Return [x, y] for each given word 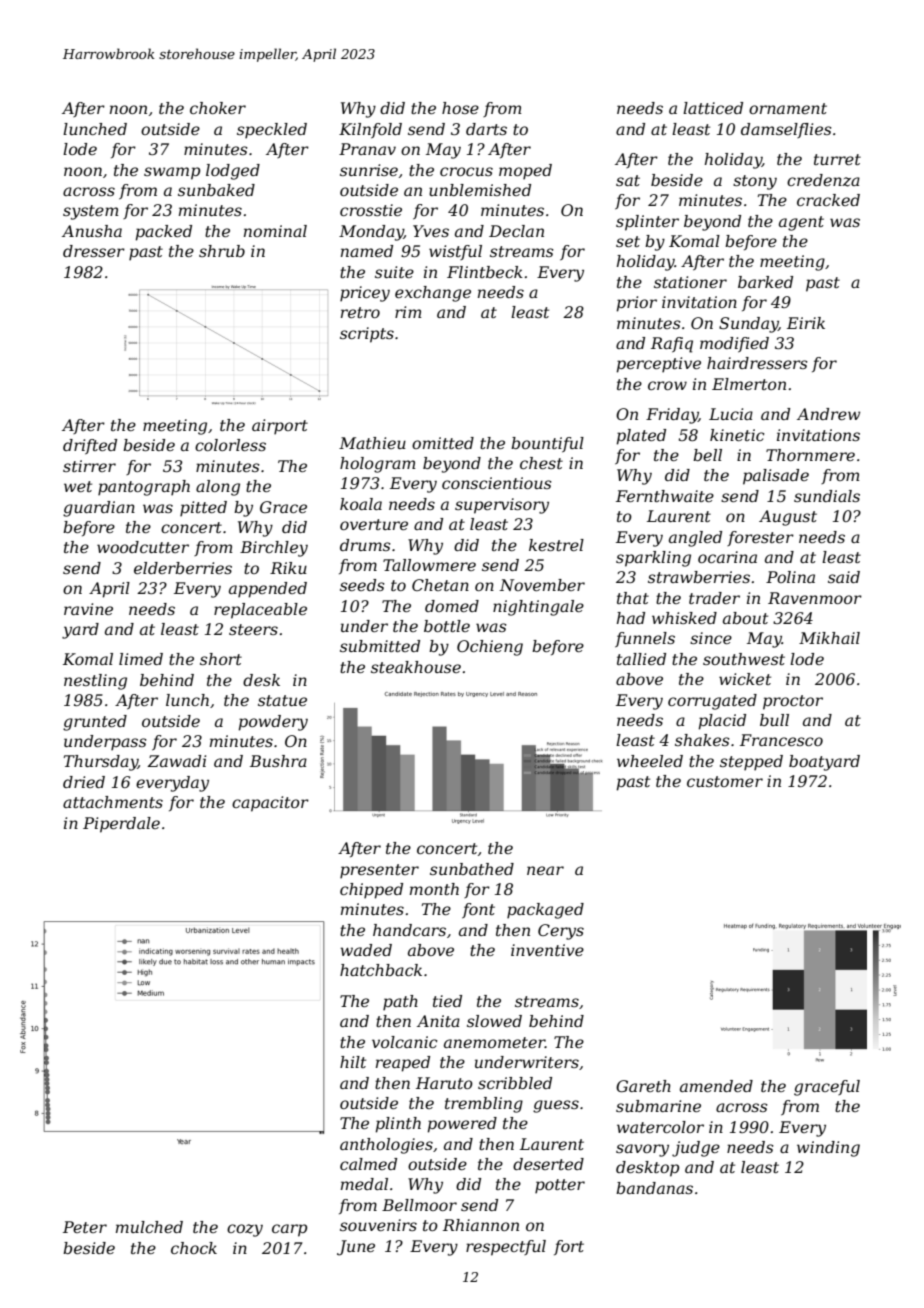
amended [716, 1086]
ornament [788, 108]
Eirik [806, 323]
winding [828, 1149]
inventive [547, 950]
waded [366, 950]
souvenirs [378, 1225]
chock [194, 1248]
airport [280, 427]
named [367, 251]
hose [460, 108]
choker [218, 108]
